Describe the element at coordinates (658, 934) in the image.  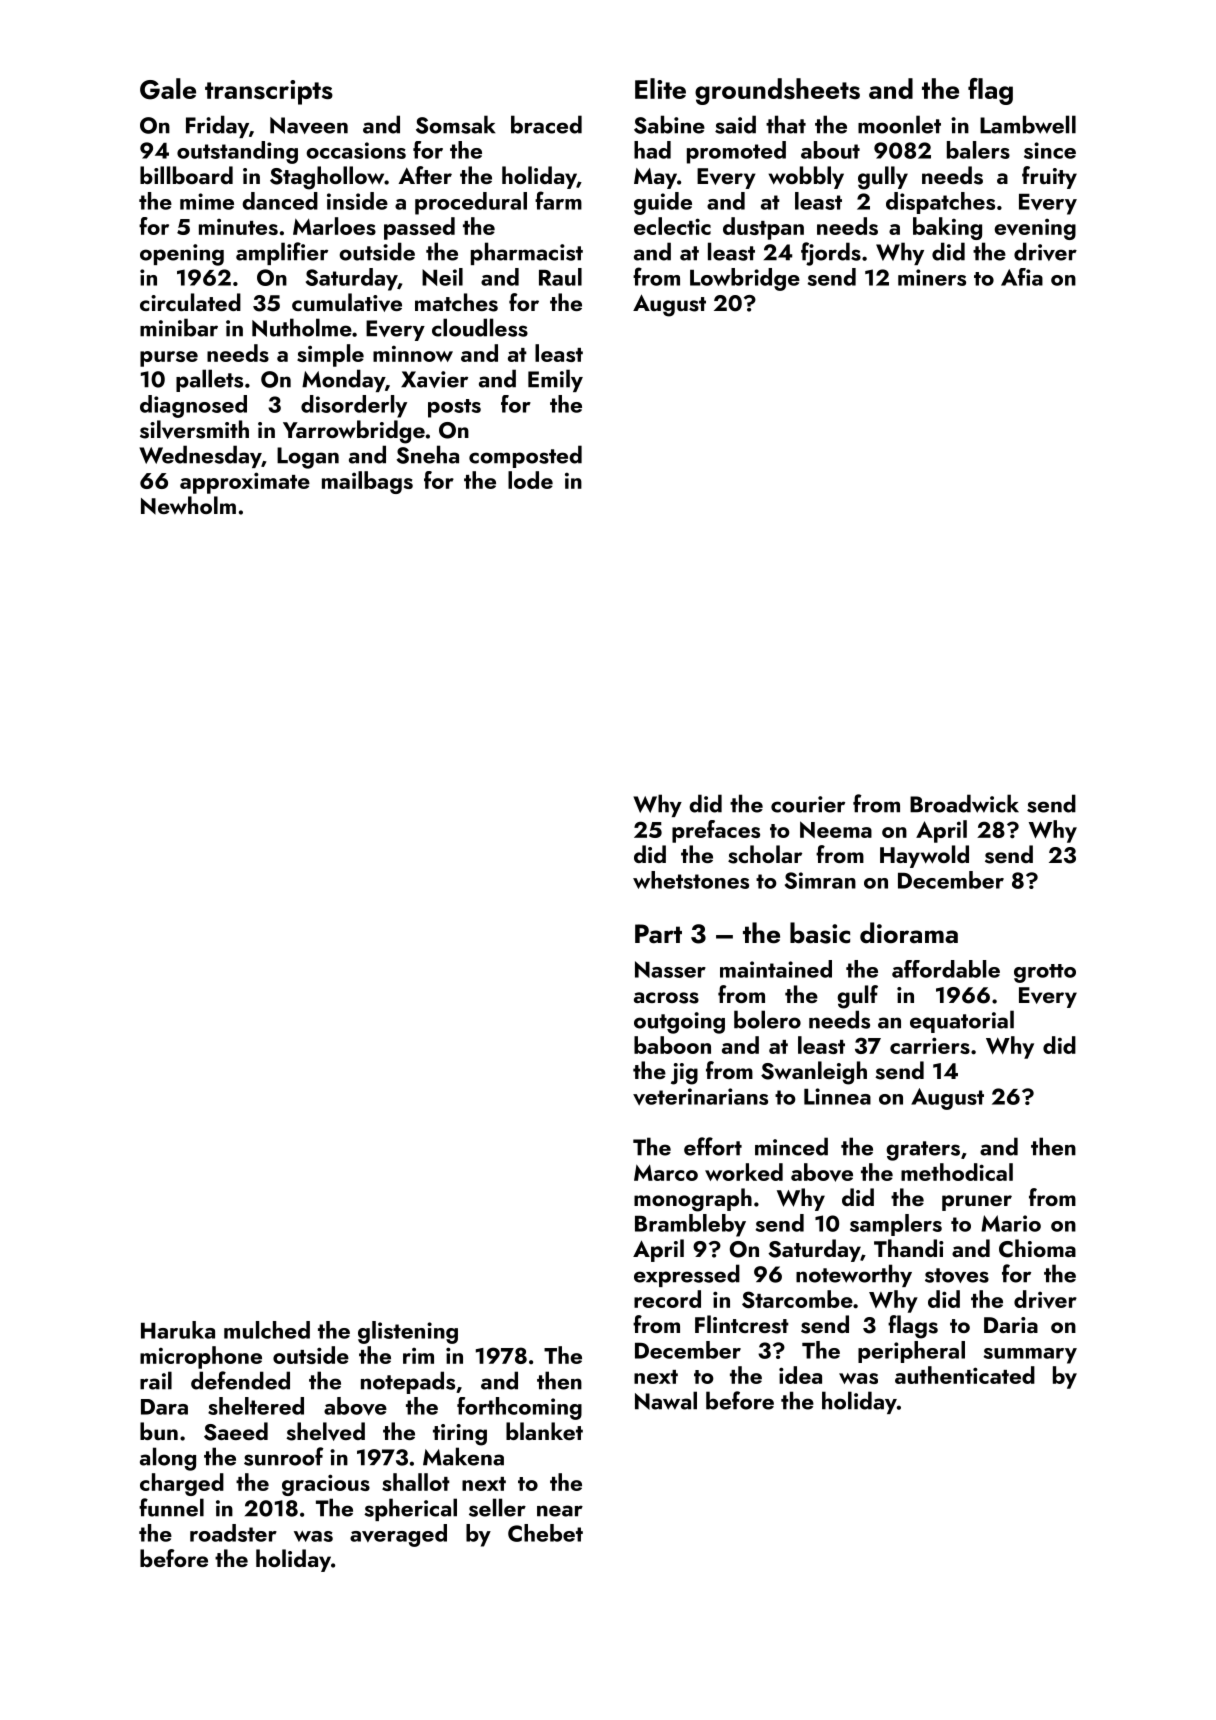
I see `Part` at that location.
